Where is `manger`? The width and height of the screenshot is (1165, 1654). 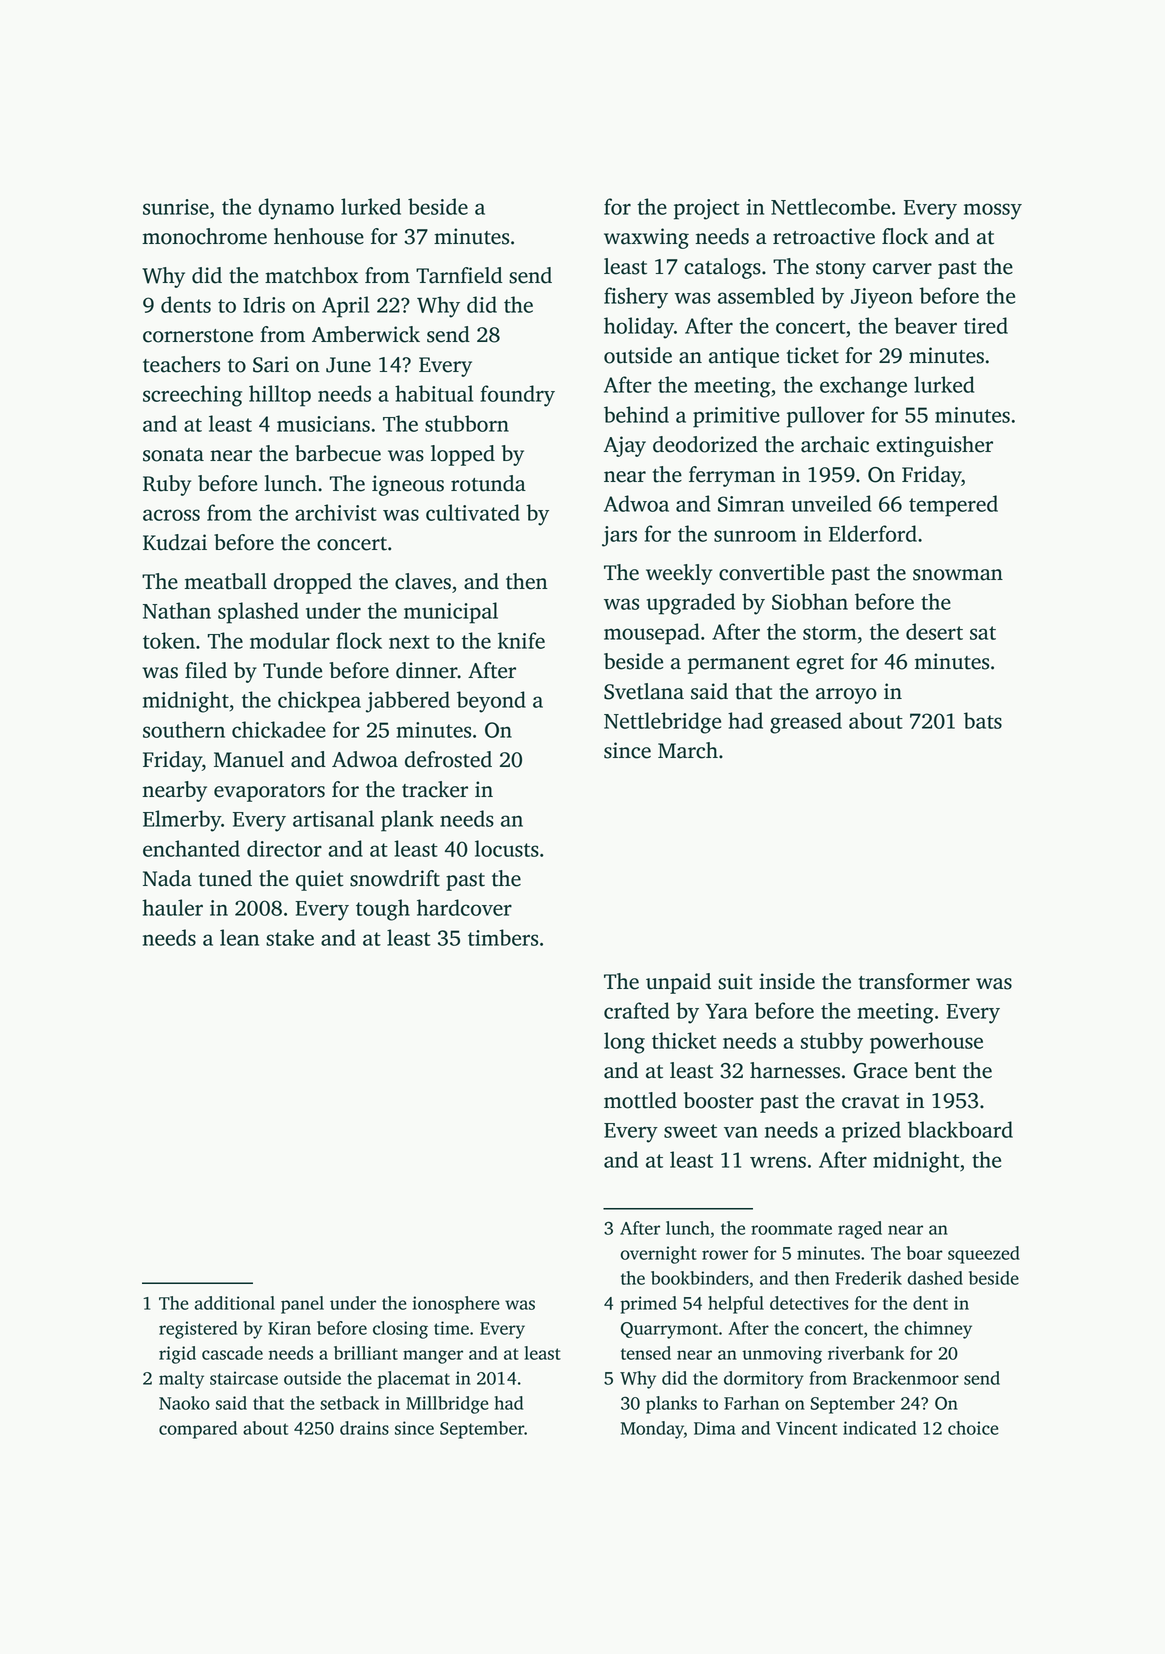
manger is located at coordinates (433, 1357).
